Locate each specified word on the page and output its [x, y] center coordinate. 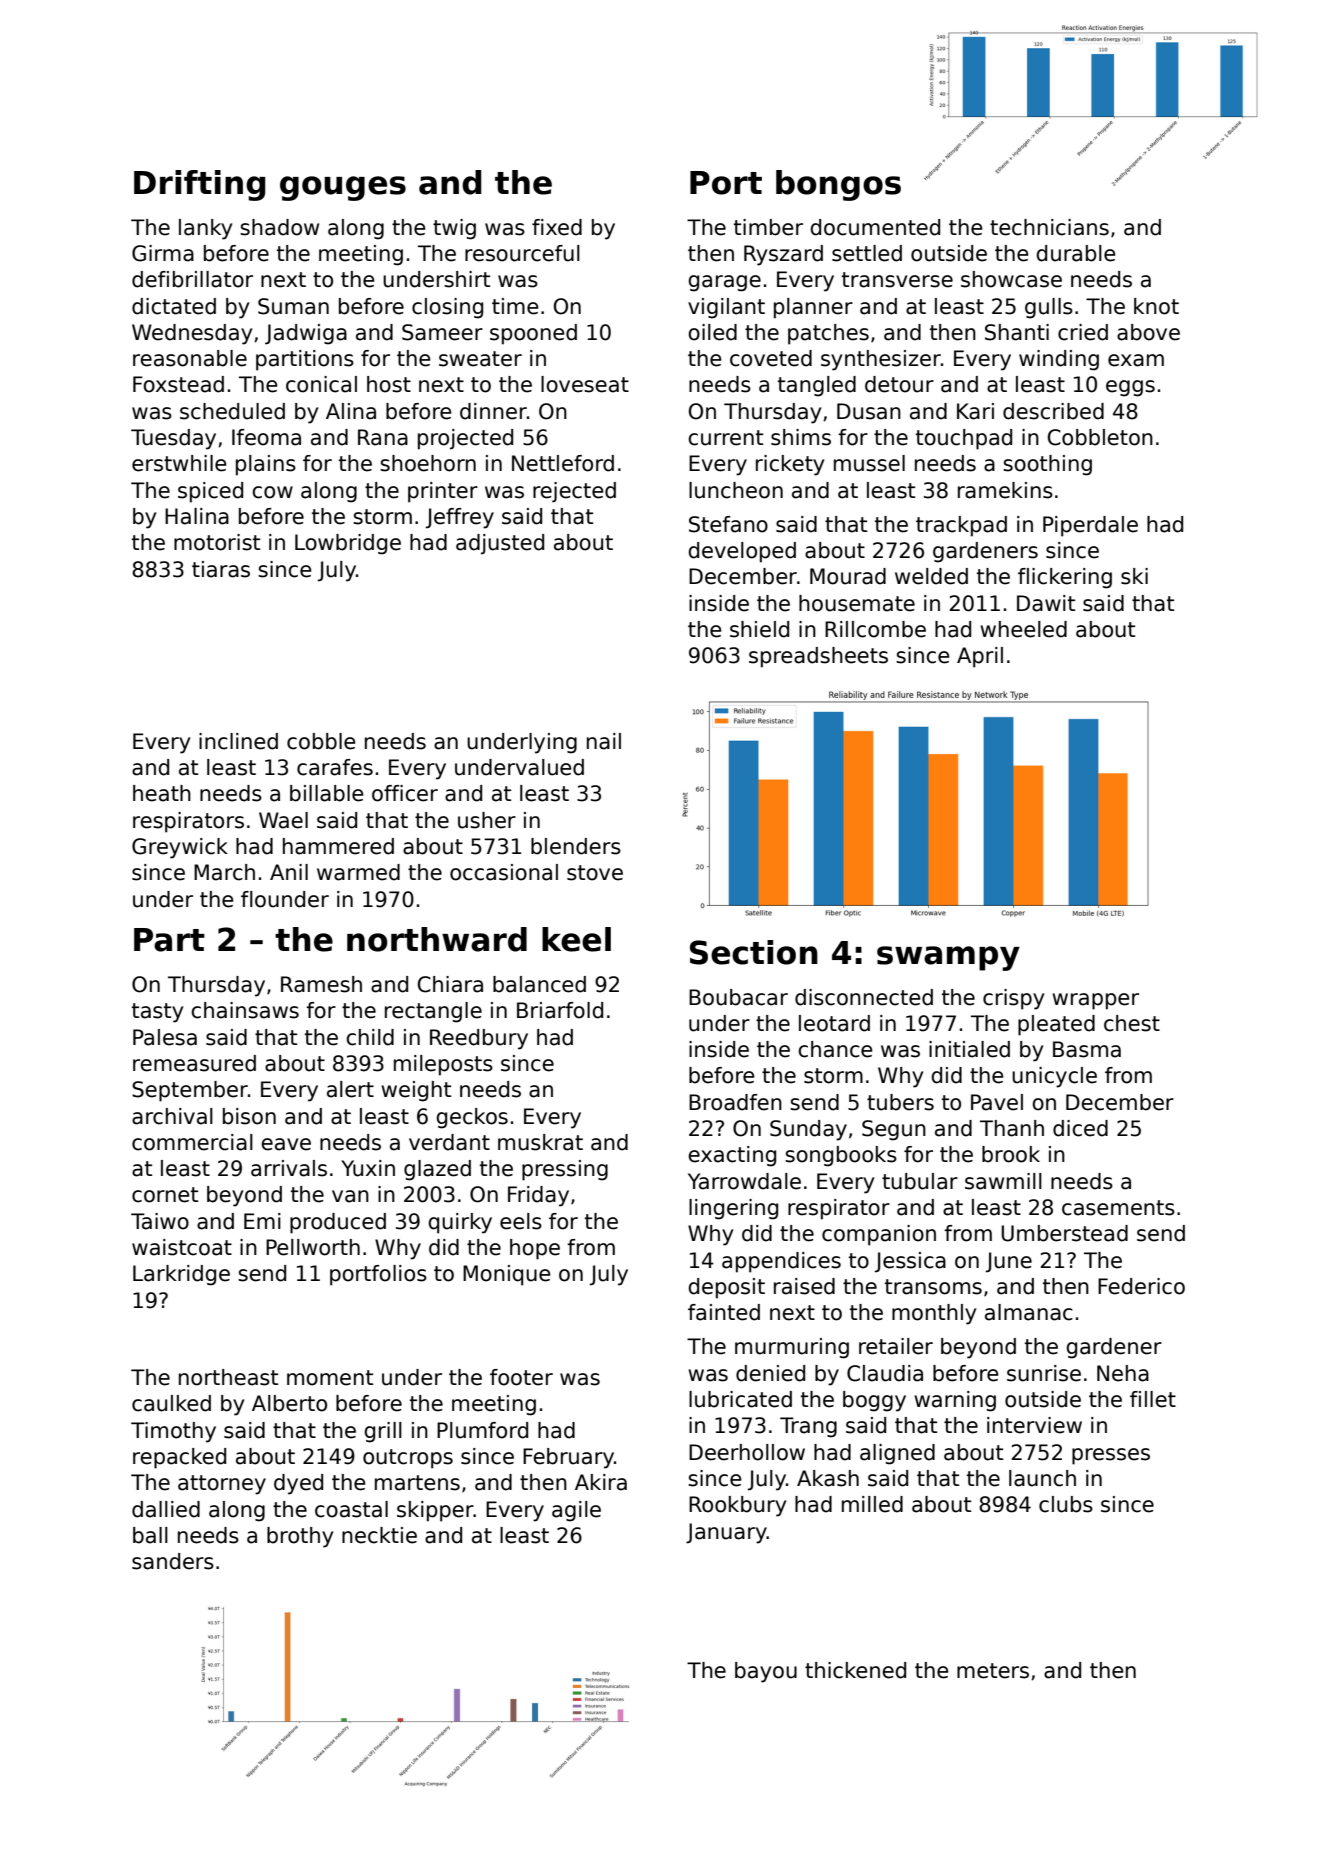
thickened [855, 1670]
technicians [1049, 227]
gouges [343, 188]
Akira [601, 1482]
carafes [335, 767]
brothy [300, 1537]
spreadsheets [818, 657]
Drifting [199, 185]
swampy [948, 958]
